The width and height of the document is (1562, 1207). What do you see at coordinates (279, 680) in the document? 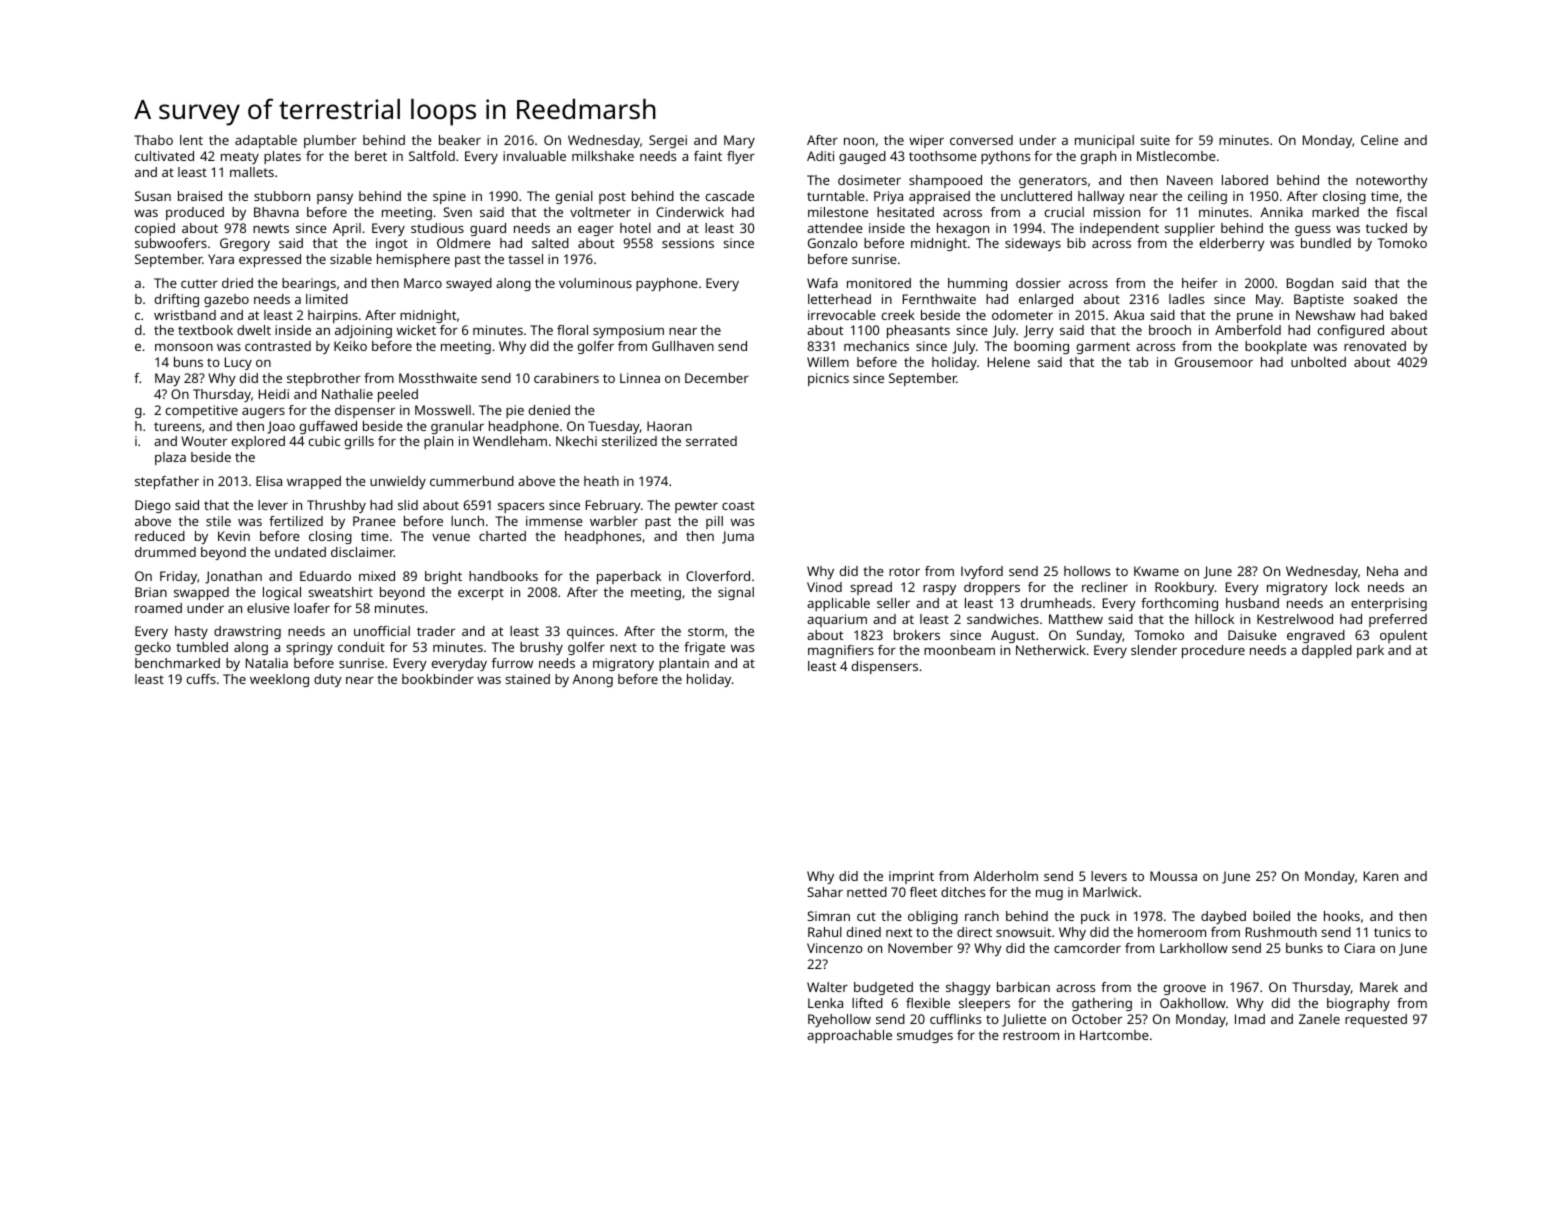
I see `weeklong` at bounding box center [279, 680].
